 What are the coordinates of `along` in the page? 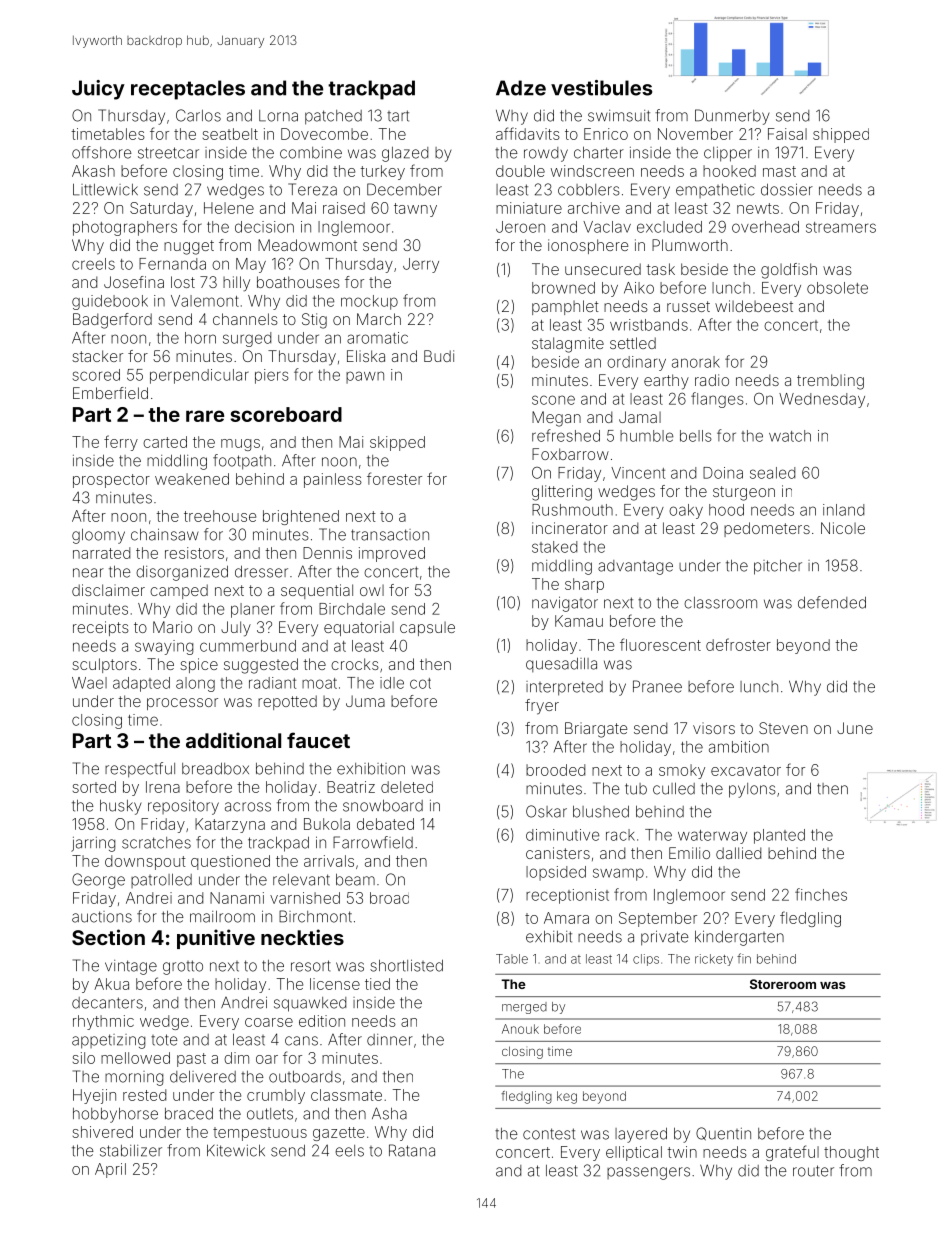 It's located at (195, 684).
